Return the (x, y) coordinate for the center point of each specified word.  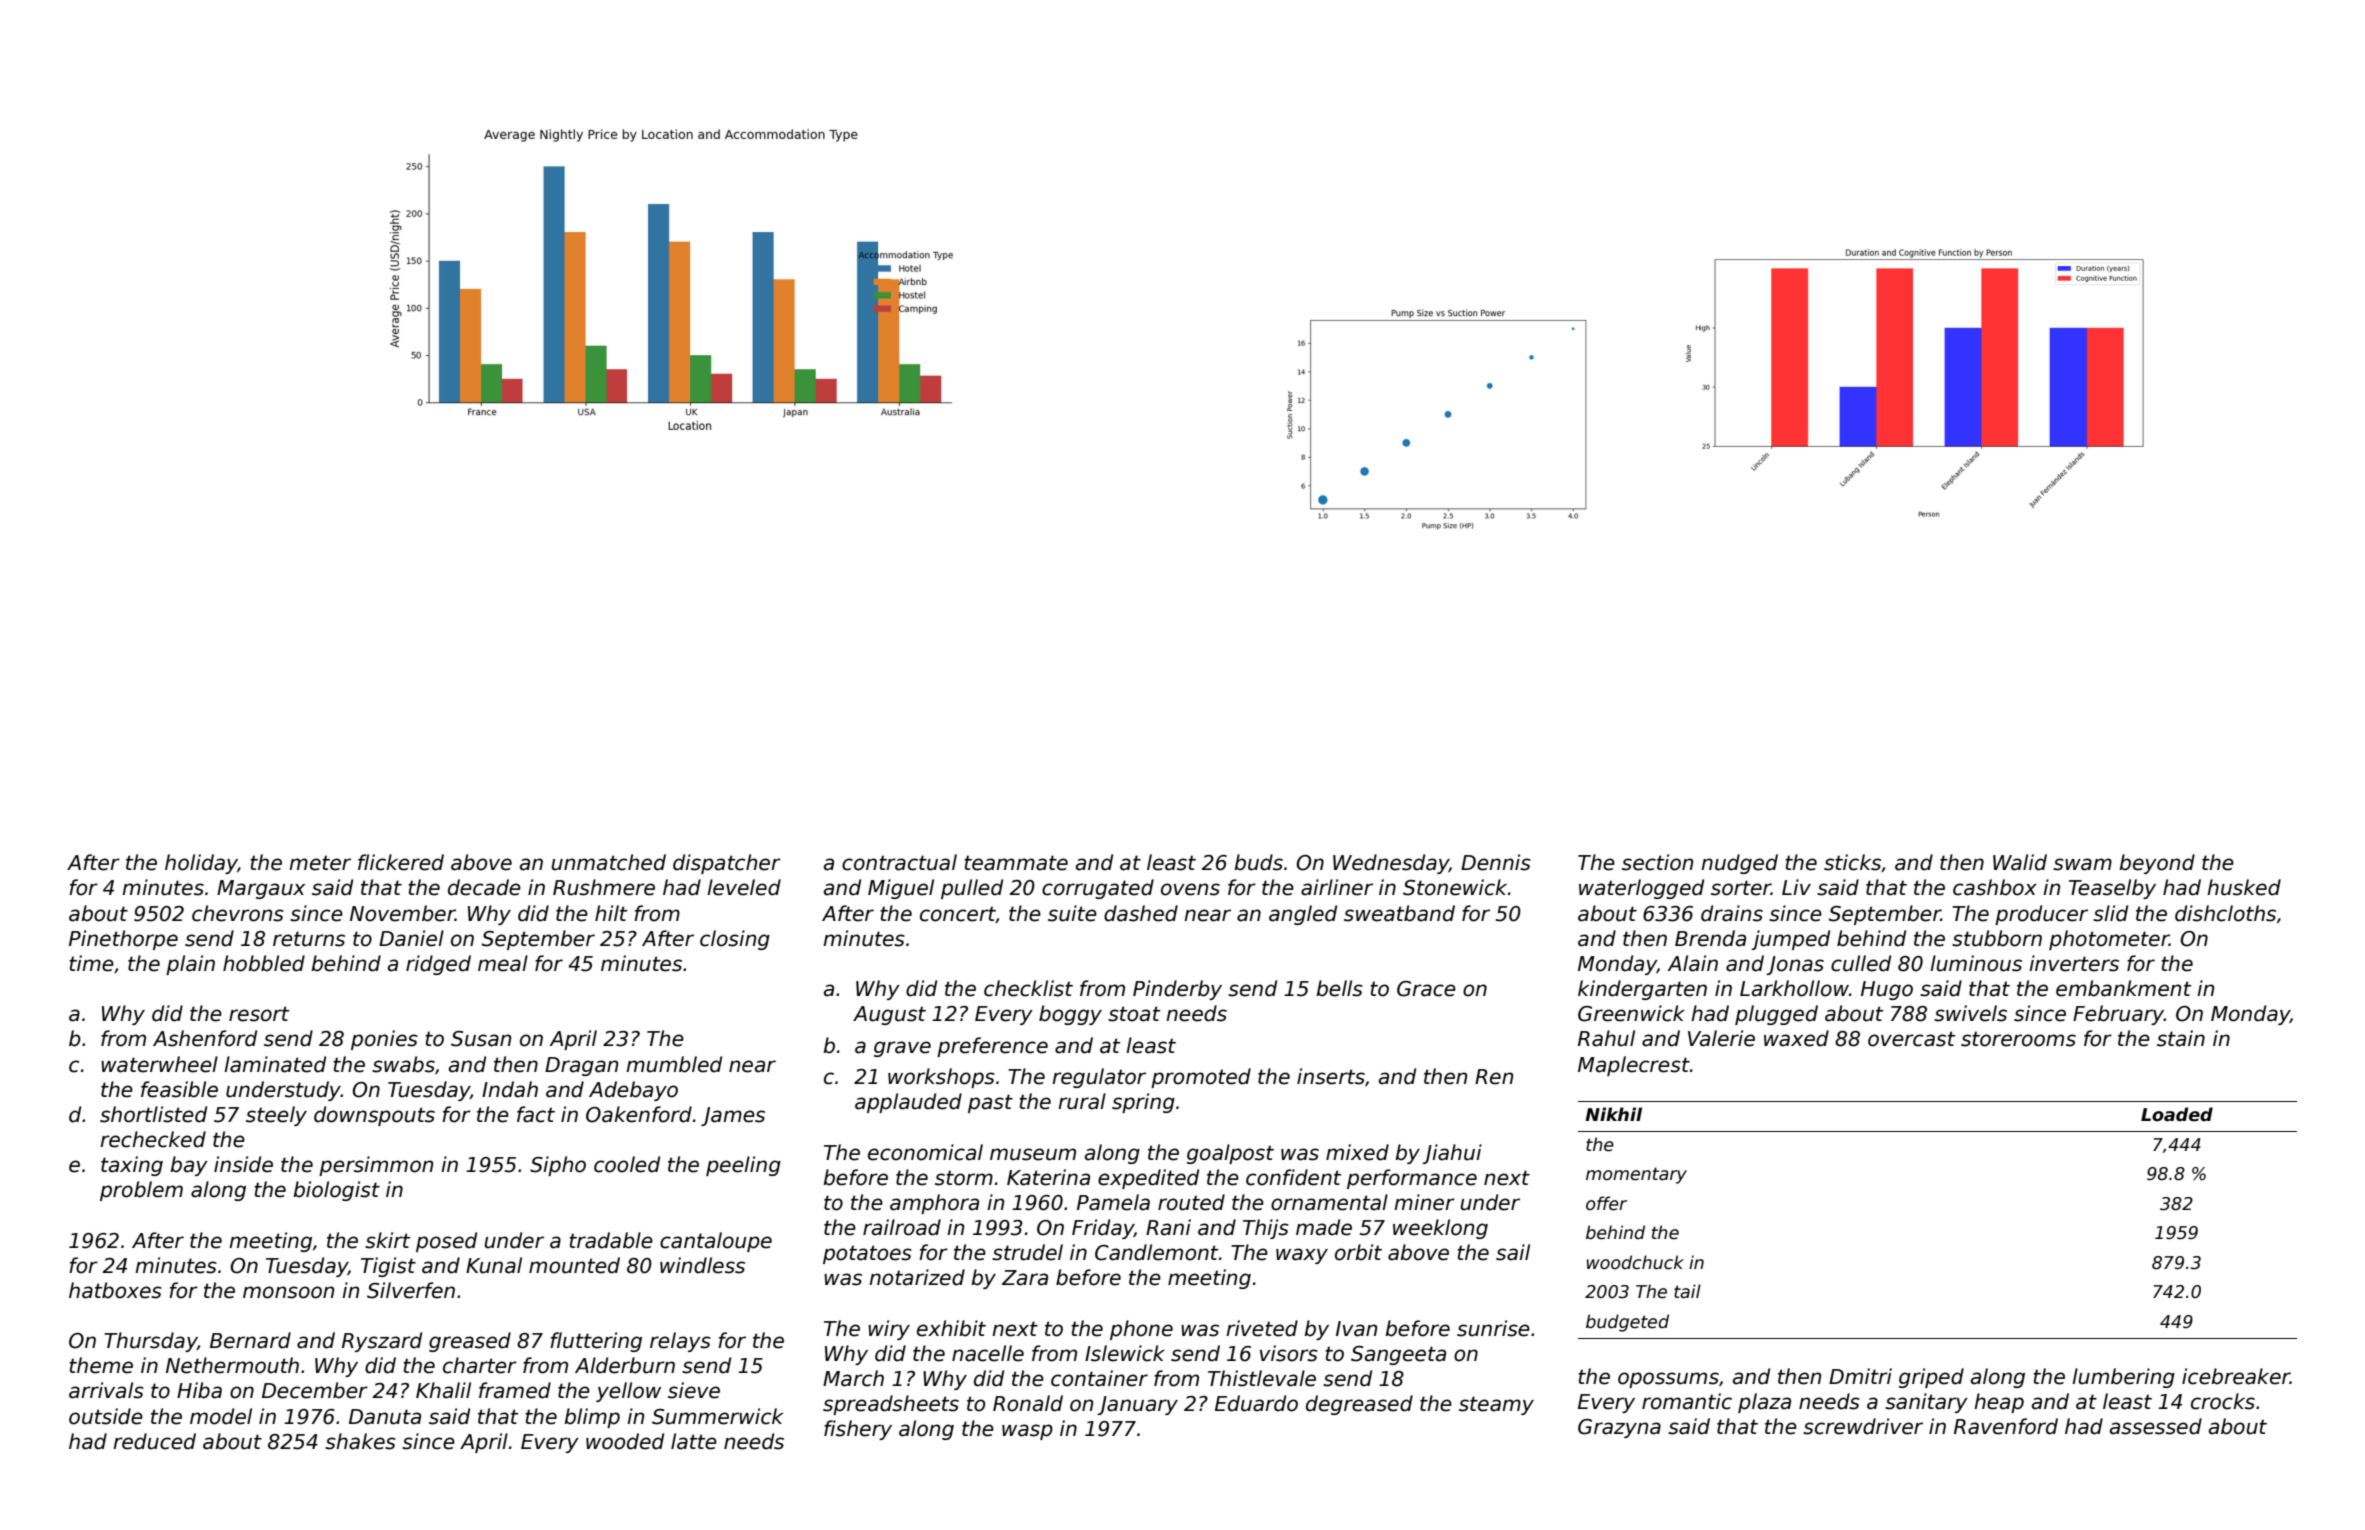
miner (1424, 1202)
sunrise (1493, 1328)
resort (259, 1014)
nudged (1739, 864)
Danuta (385, 1417)
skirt (387, 1240)
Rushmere (604, 887)
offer (1606, 1203)
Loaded (2177, 1114)
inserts (1331, 1076)
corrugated (1098, 889)
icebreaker (2236, 1376)
